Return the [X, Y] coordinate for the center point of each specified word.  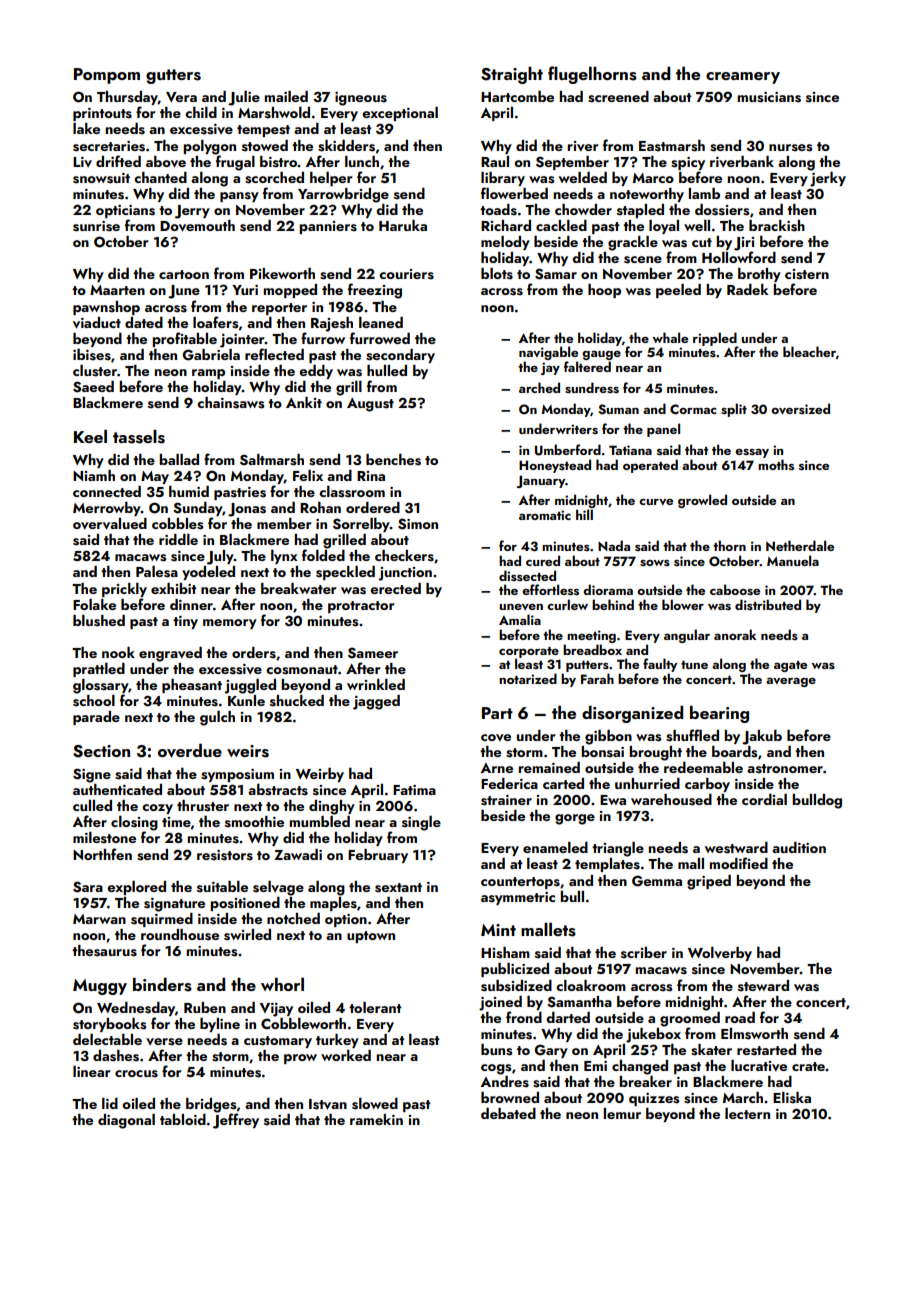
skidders [346, 146]
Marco [653, 178]
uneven [521, 607]
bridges [211, 1105]
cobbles [177, 524]
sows [655, 563]
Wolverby [720, 954]
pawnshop [106, 308]
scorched [274, 178]
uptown [371, 937]
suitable [222, 887]
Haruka [403, 225]
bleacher [809, 351]
